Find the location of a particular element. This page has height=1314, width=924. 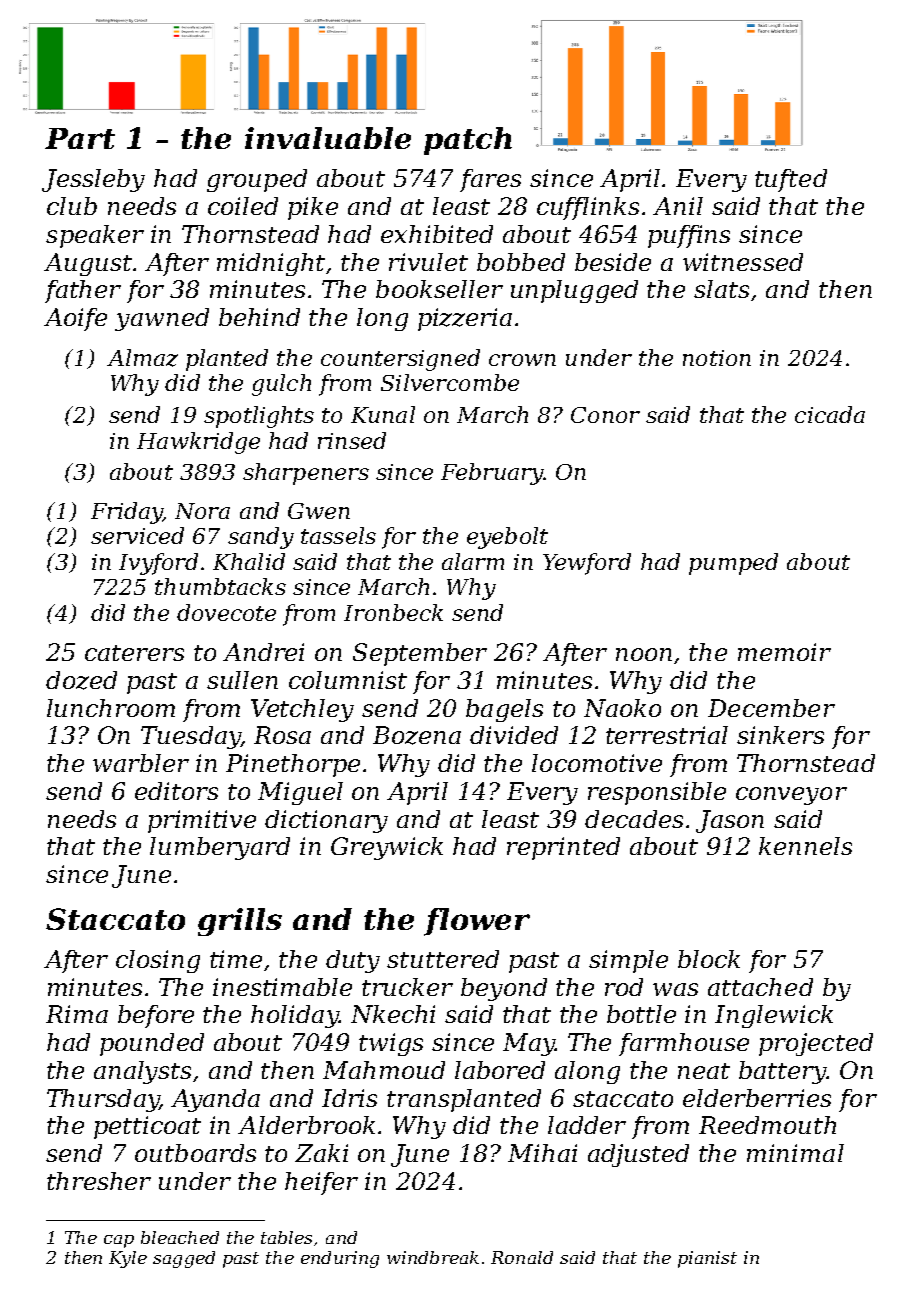

tufted is located at coordinates (791, 180).
